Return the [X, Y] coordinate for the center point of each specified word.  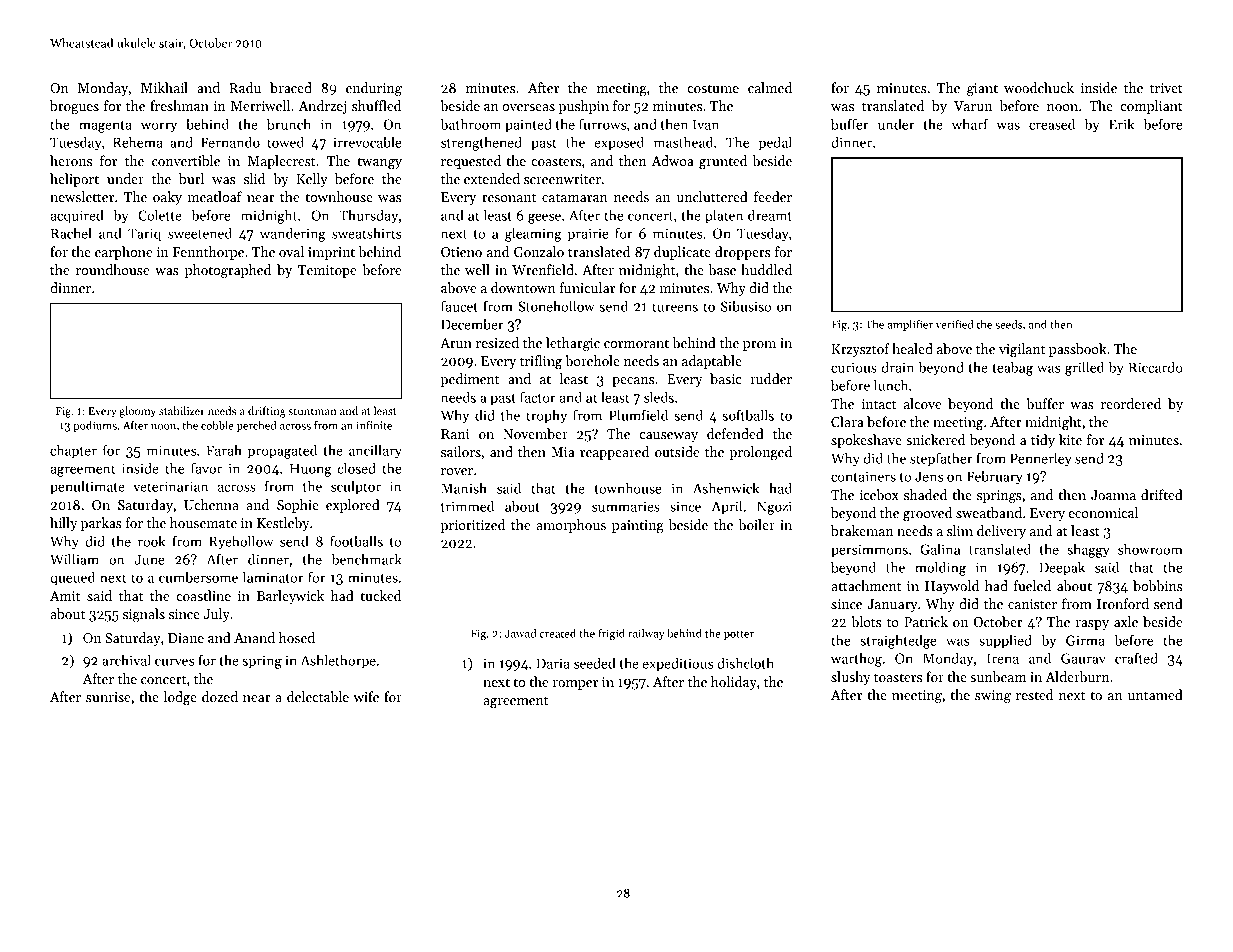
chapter [73, 452]
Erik [1122, 124]
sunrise [108, 697]
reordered [1131, 403]
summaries [626, 506]
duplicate [682, 253]
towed [285, 142]
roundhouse [112, 269]
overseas [528, 107]
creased [1052, 124]
